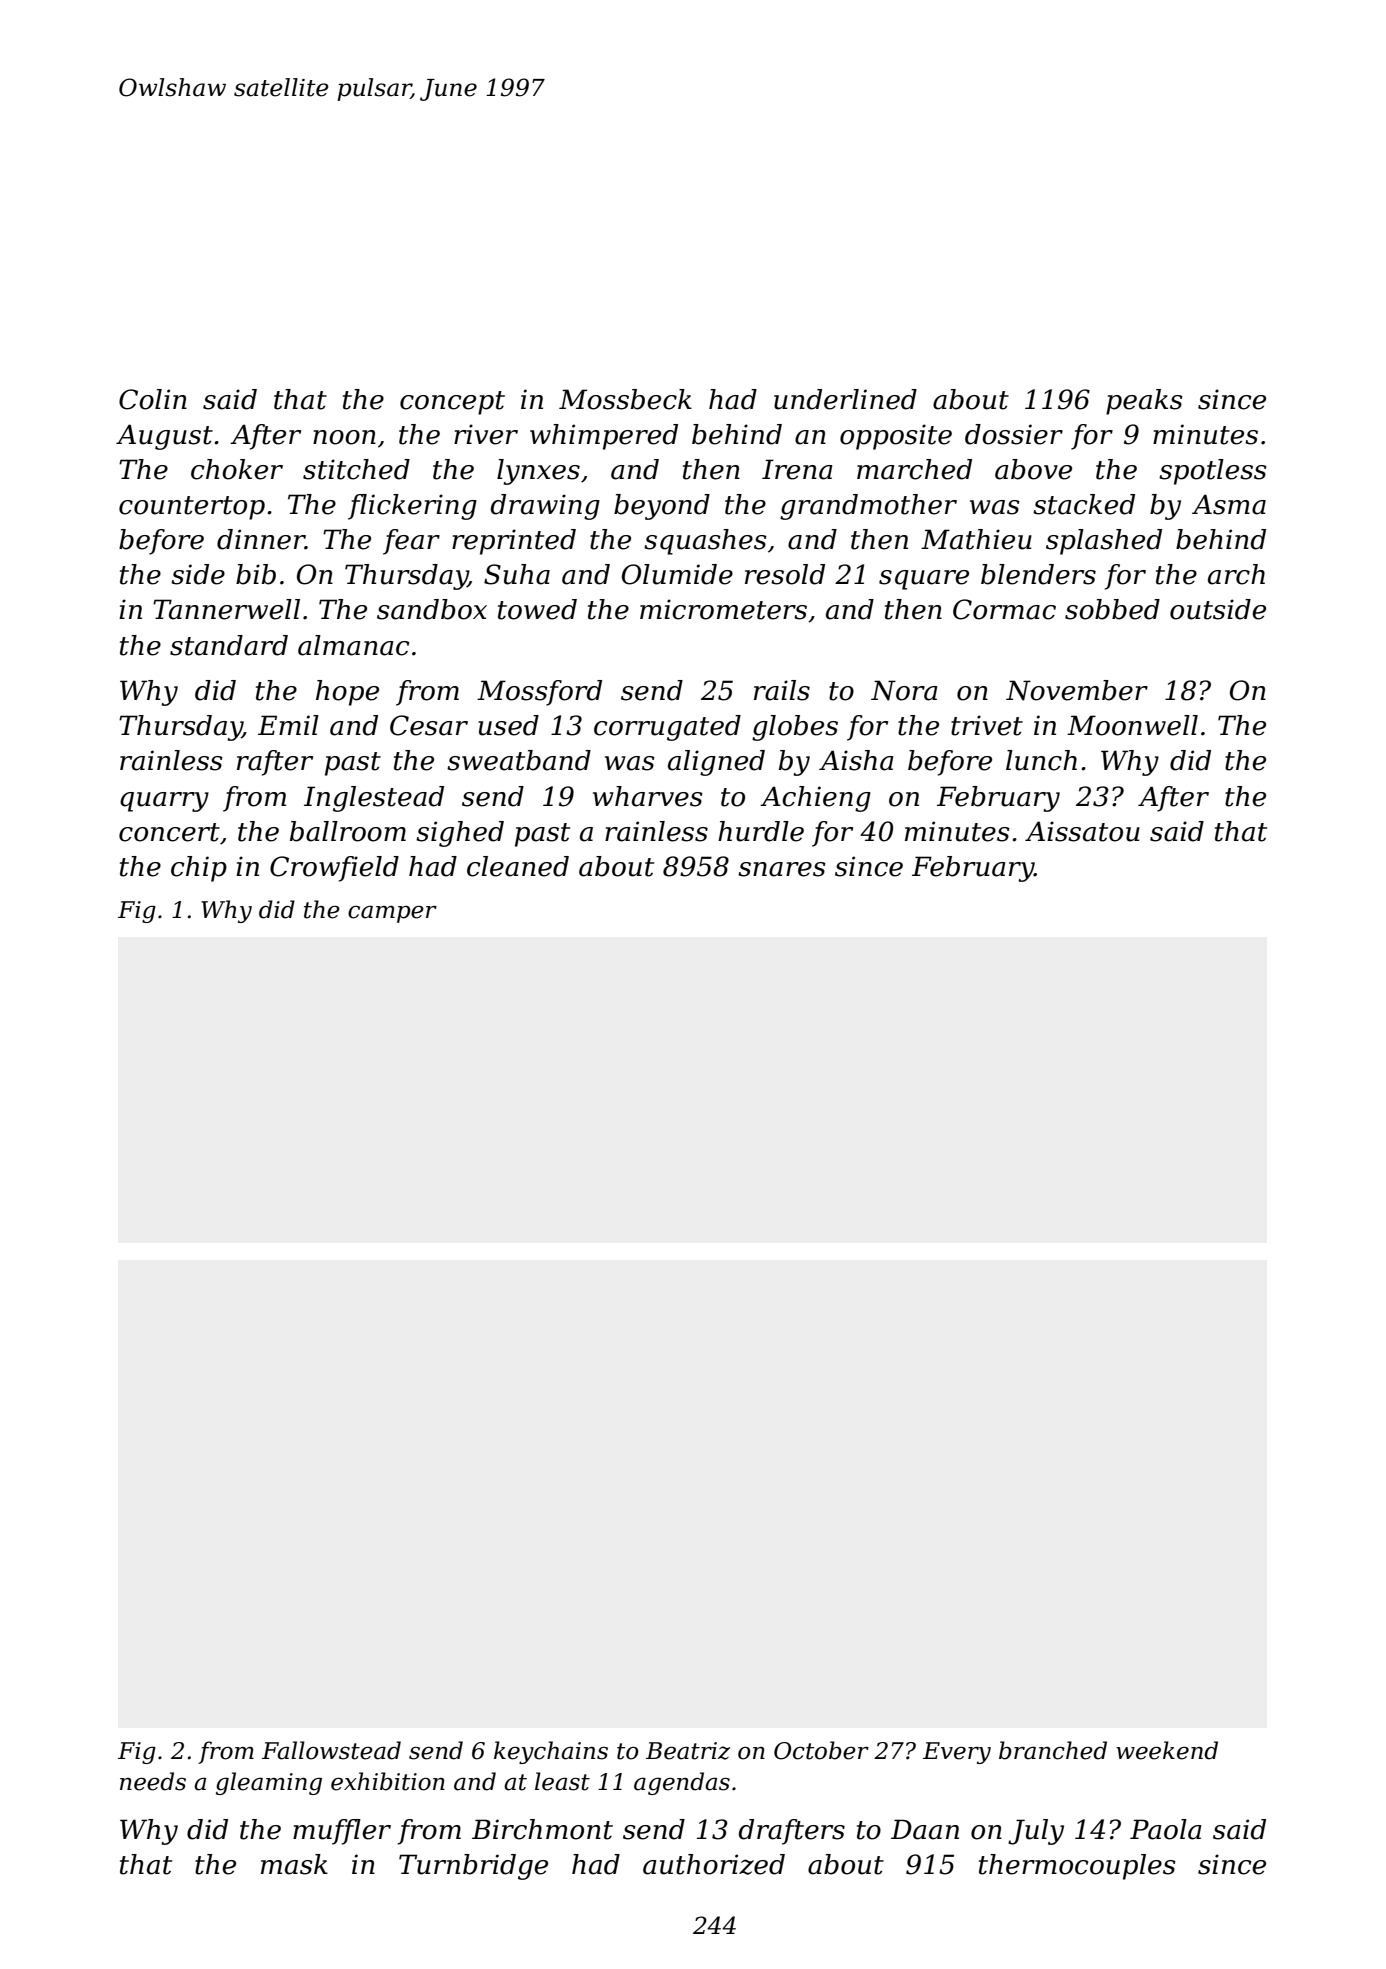 Image resolution: width=1386 pixels, height=1969 pixels. What do you see at coordinates (344, 437) in the screenshot?
I see `noon` at bounding box center [344, 437].
